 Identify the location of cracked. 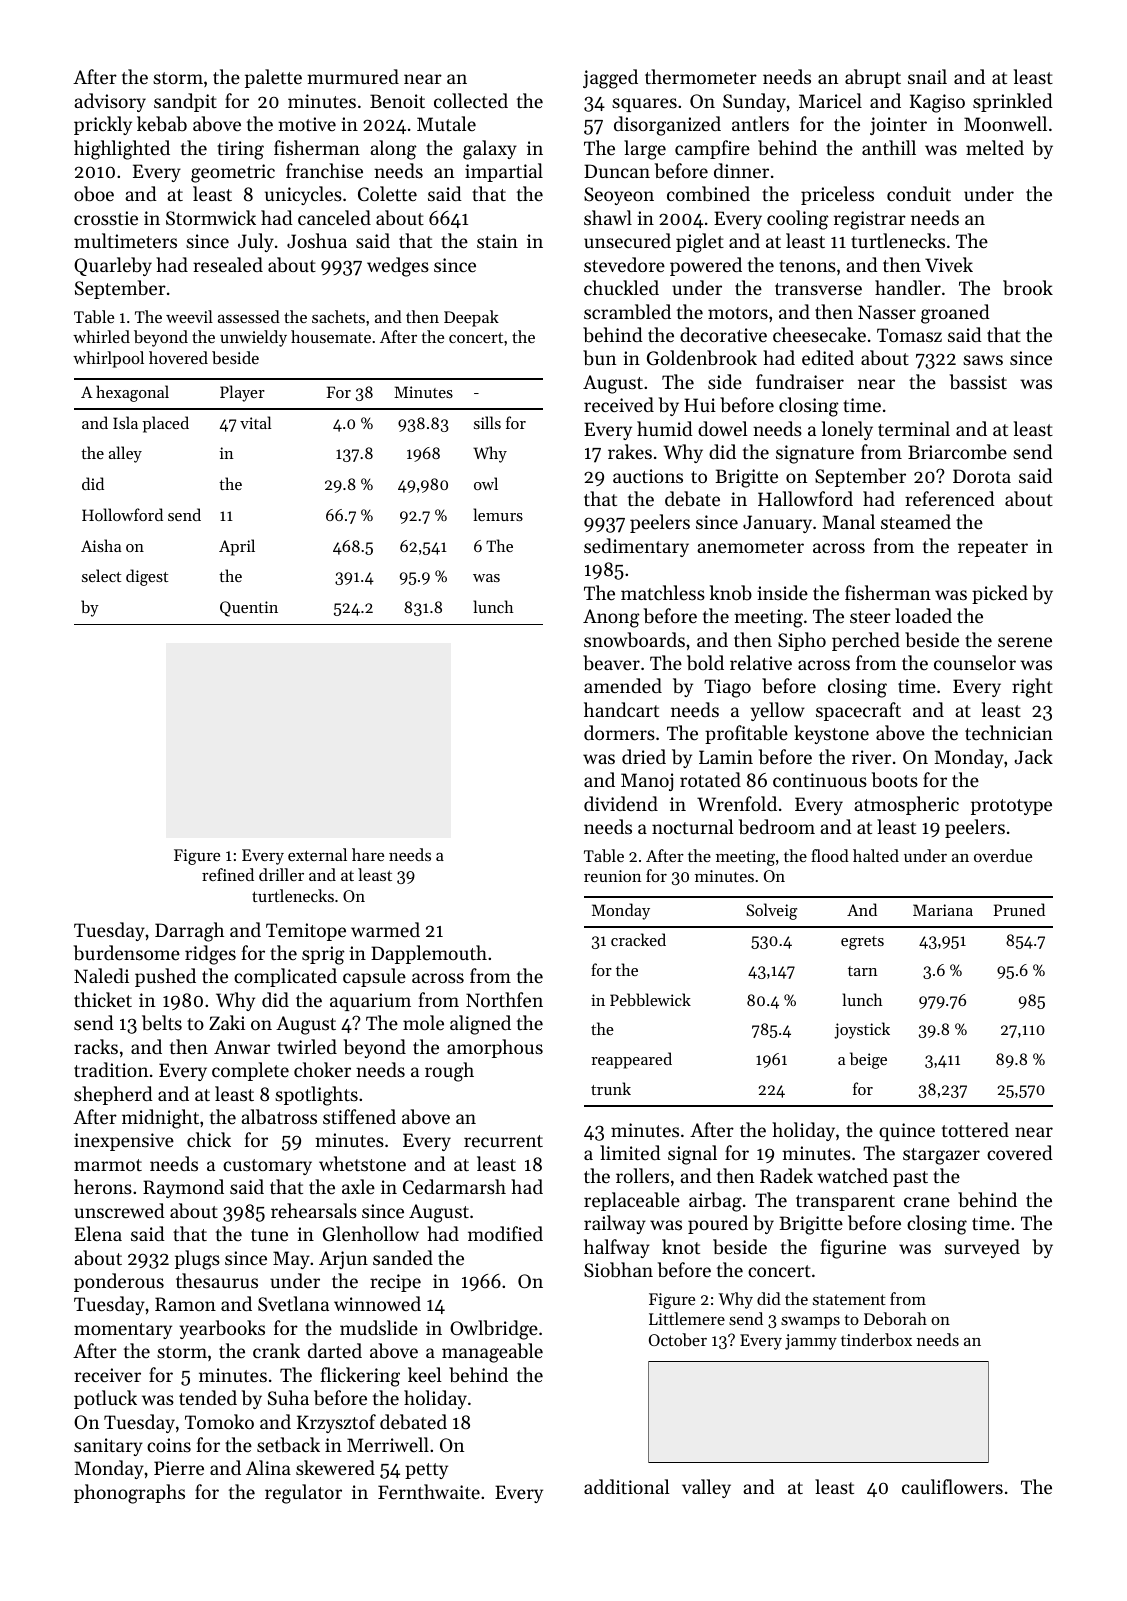
(638, 939).
